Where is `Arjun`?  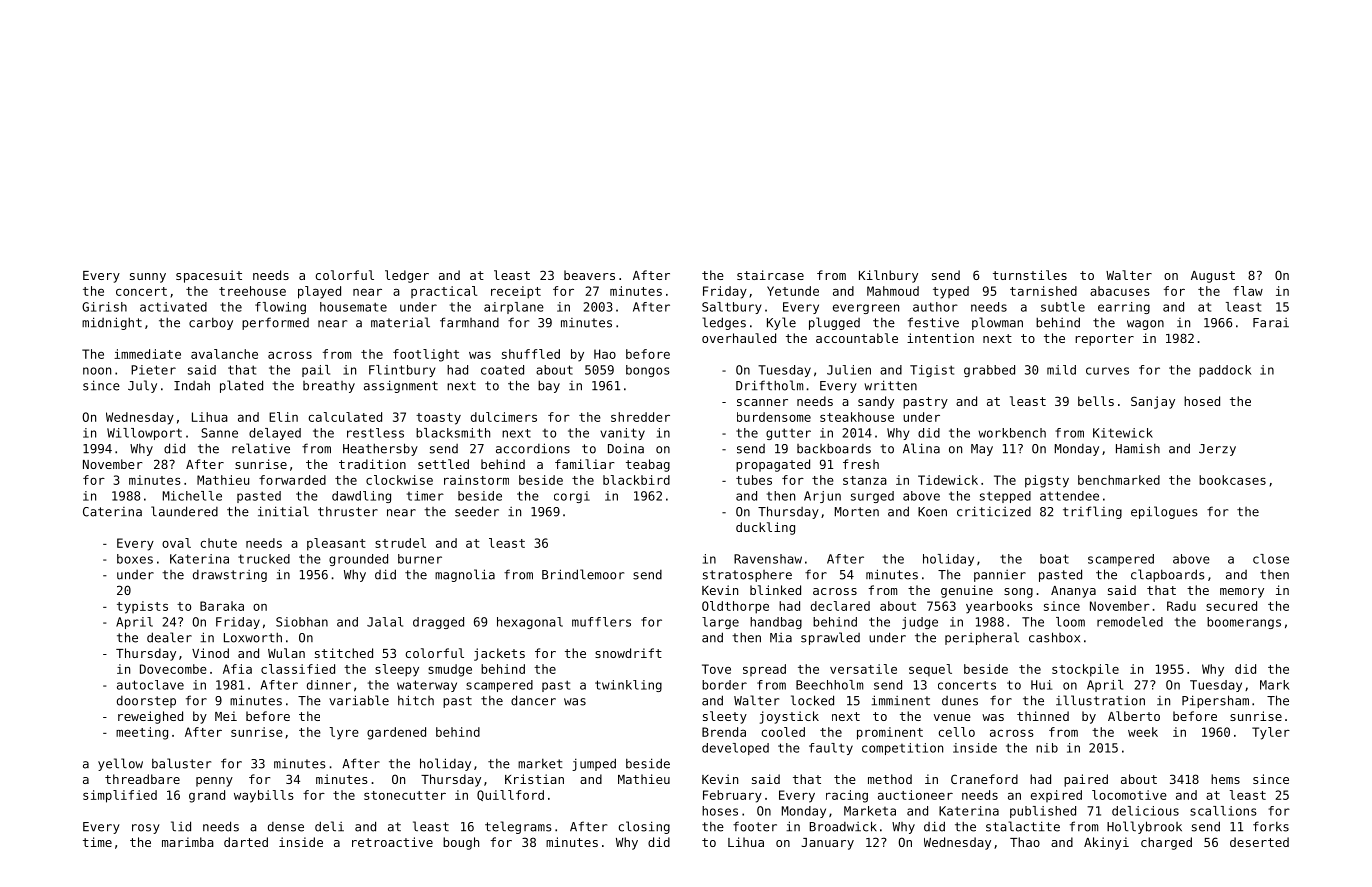
Arjun is located at coordinates (822, 497).
